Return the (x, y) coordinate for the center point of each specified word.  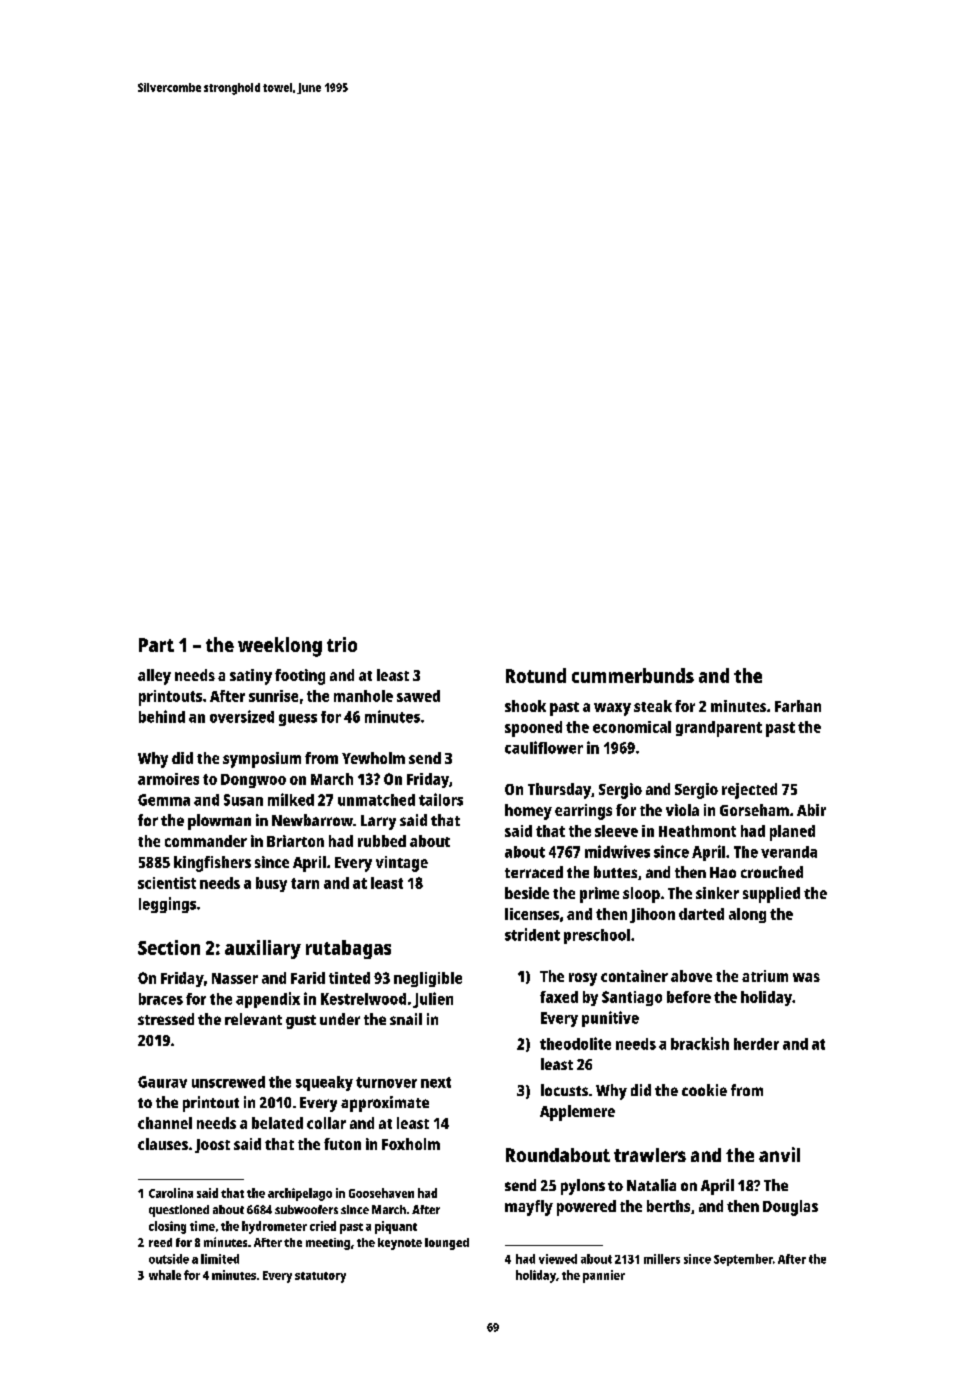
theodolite (575, 1043)
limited (220, 1259)
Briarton (295, 841)
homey (528, 812)
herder (756, 1044)
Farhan (798, 706)
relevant (253, 1019)
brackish (700, 1043)
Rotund (536, 675)
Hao (723, 872)
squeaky (324, 1083)
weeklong (280, 647)
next (436, 1082)
